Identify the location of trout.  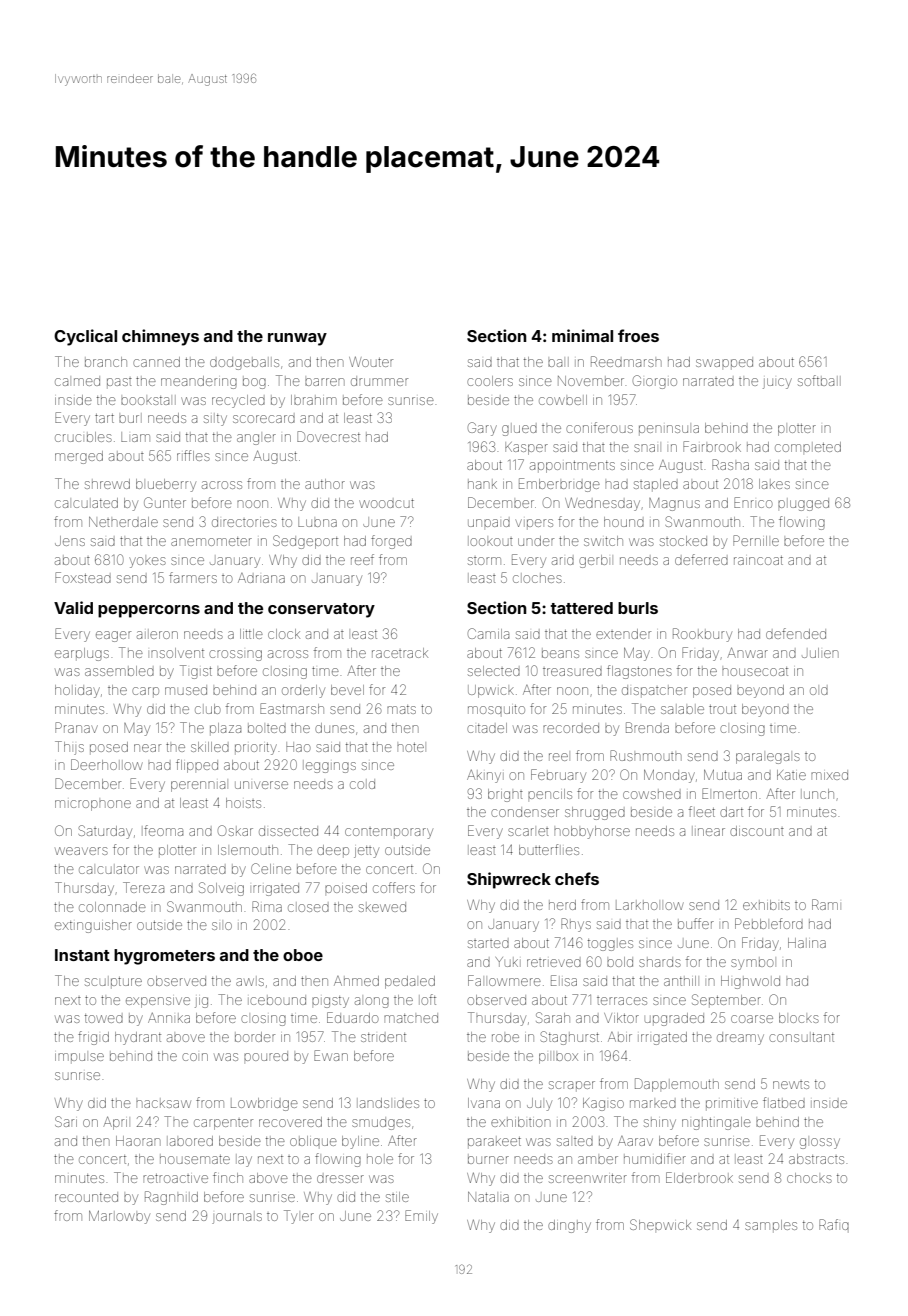
(722, 709).
